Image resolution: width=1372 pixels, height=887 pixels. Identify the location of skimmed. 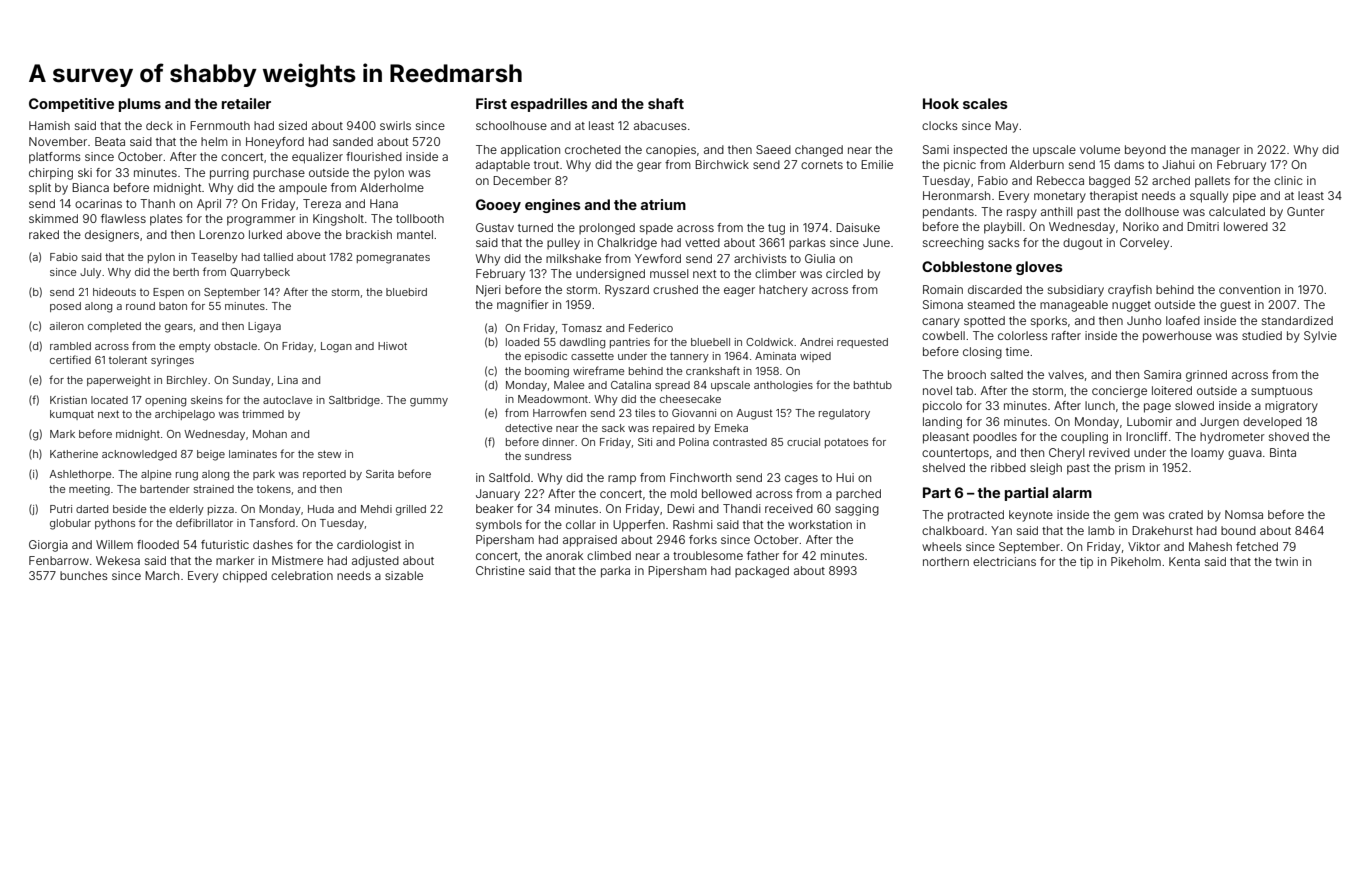
(53, 218).
